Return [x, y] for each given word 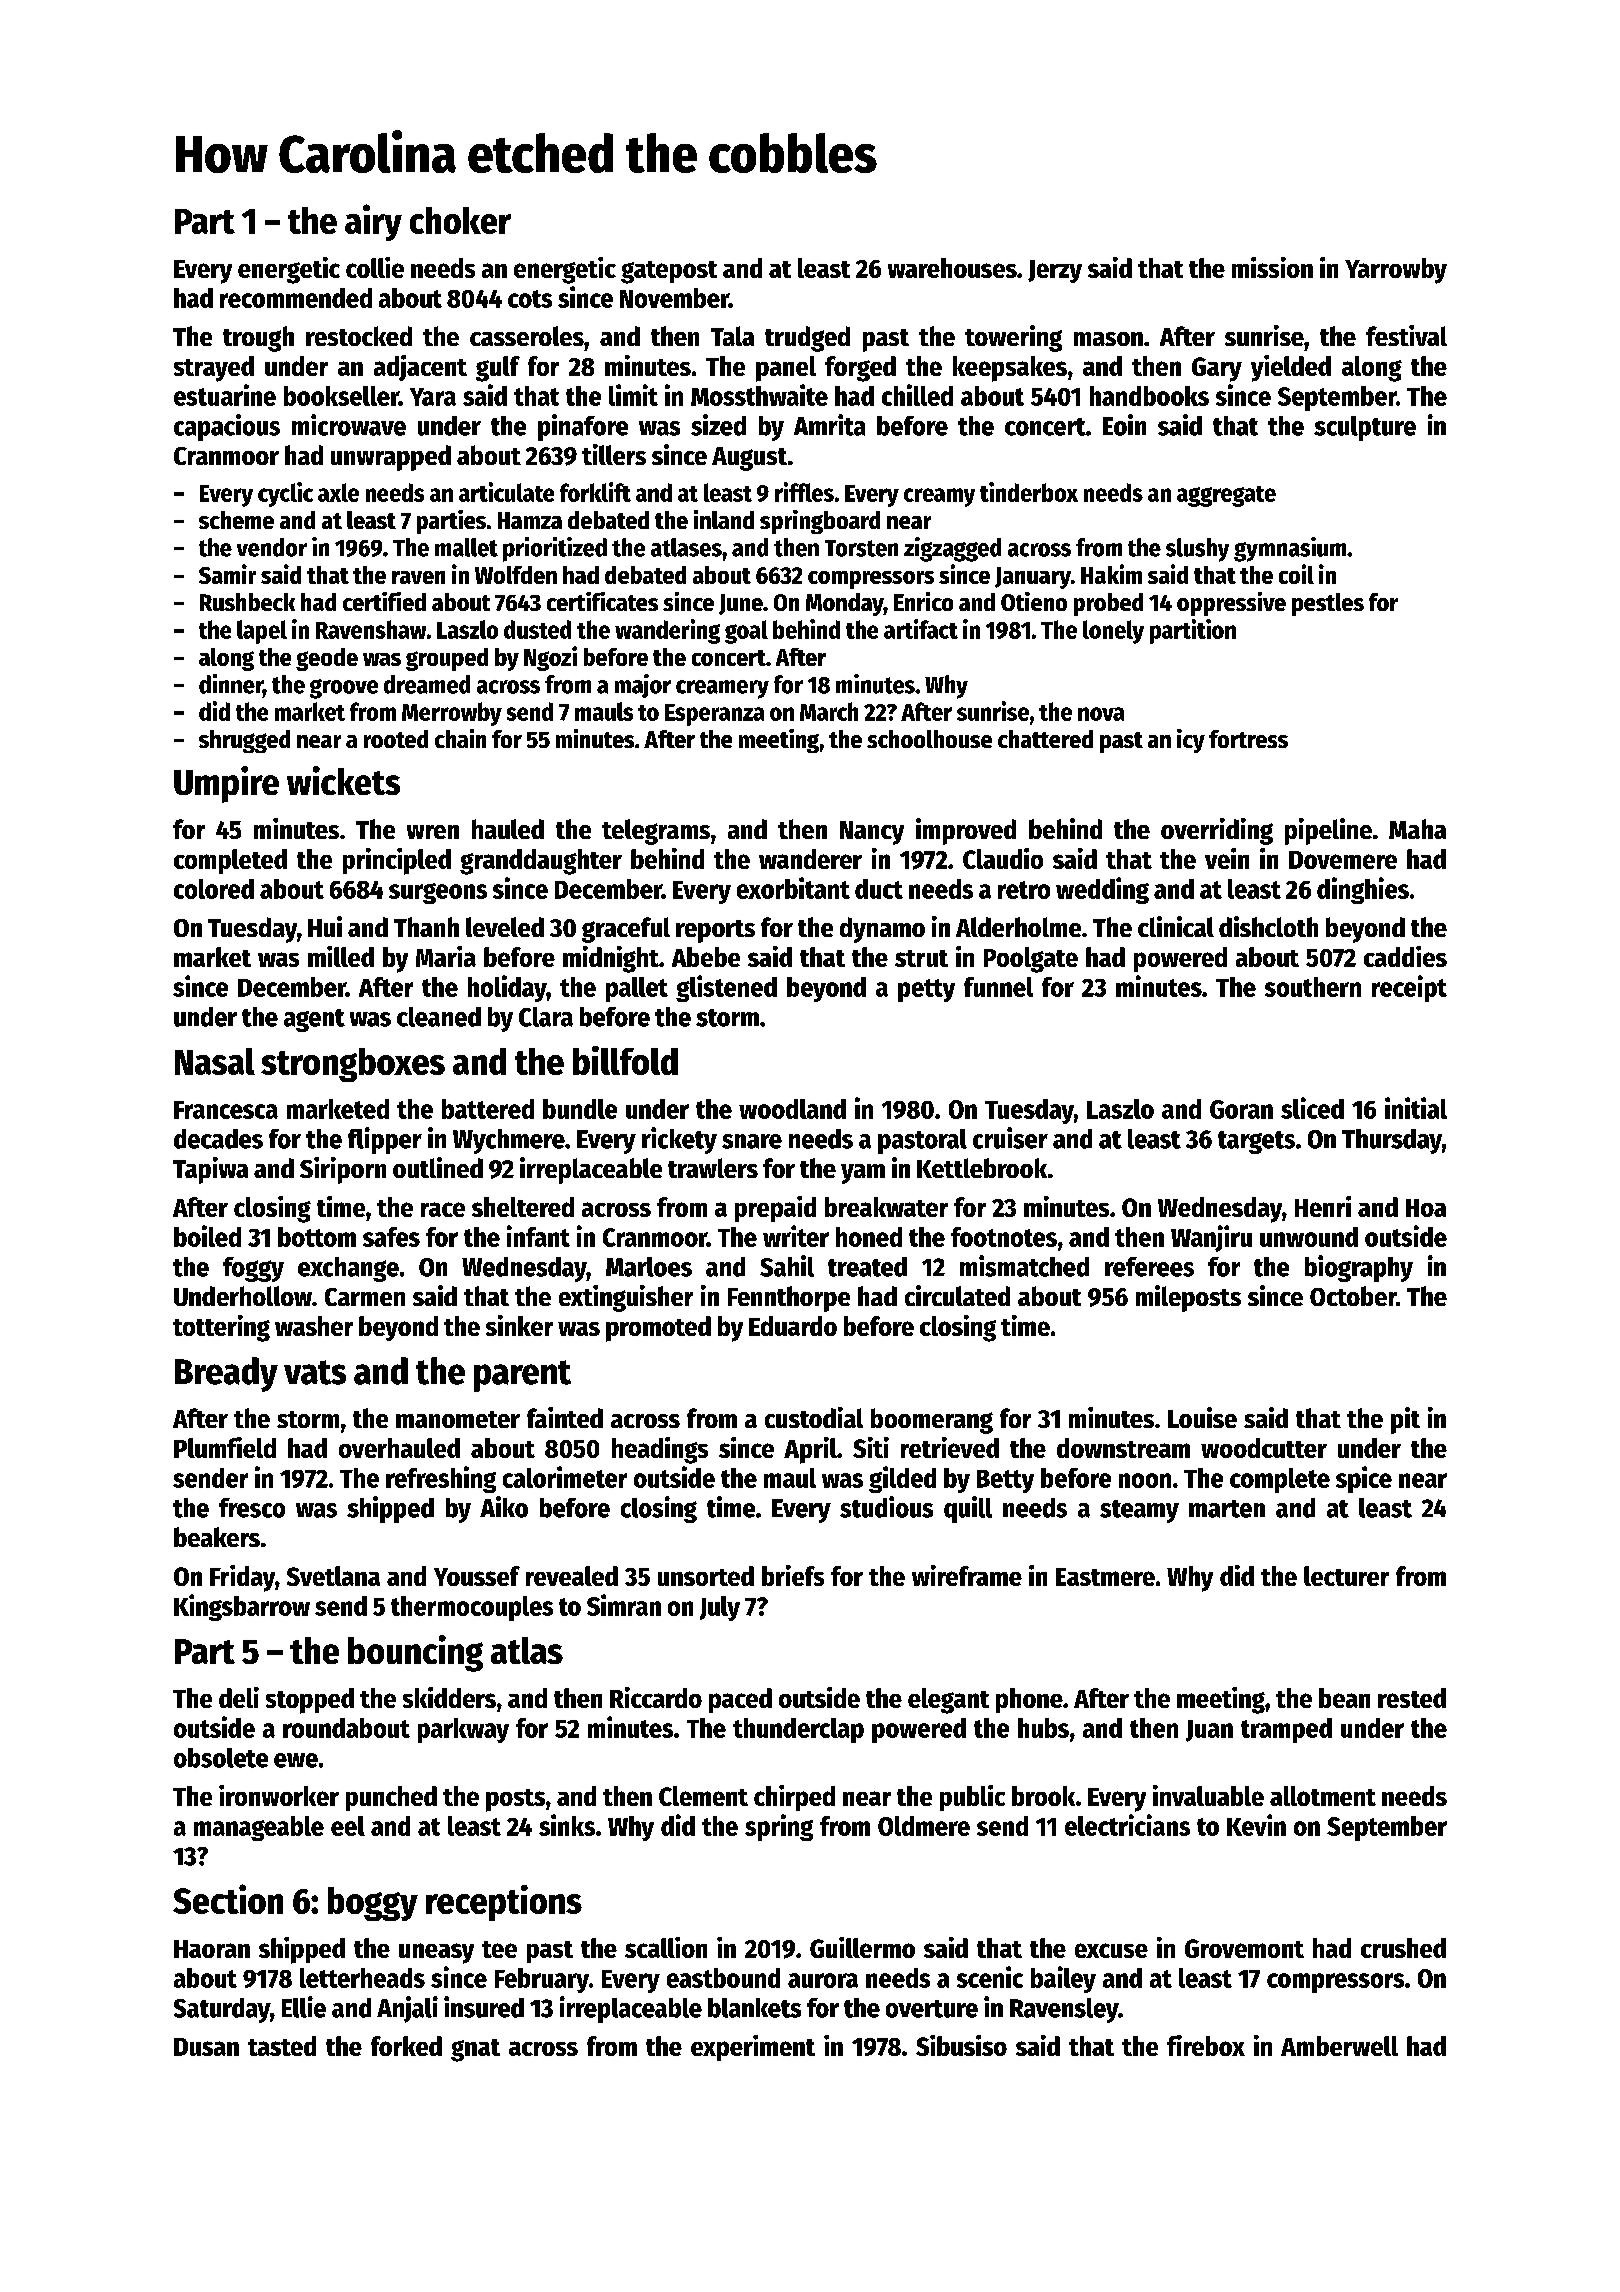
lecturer [1346, 1576]
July [720, 1608]
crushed [1403, 1948]
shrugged [244, 741]
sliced [1312, 1108]
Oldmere [924, 1826]
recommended [296, 298]
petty [926, 990]
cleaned [439, 1017]
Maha [1417, 829]
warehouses [952, 268]
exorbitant [793, 888]
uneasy [436, 1953]
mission [1272, 267]
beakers [217, 1537]
